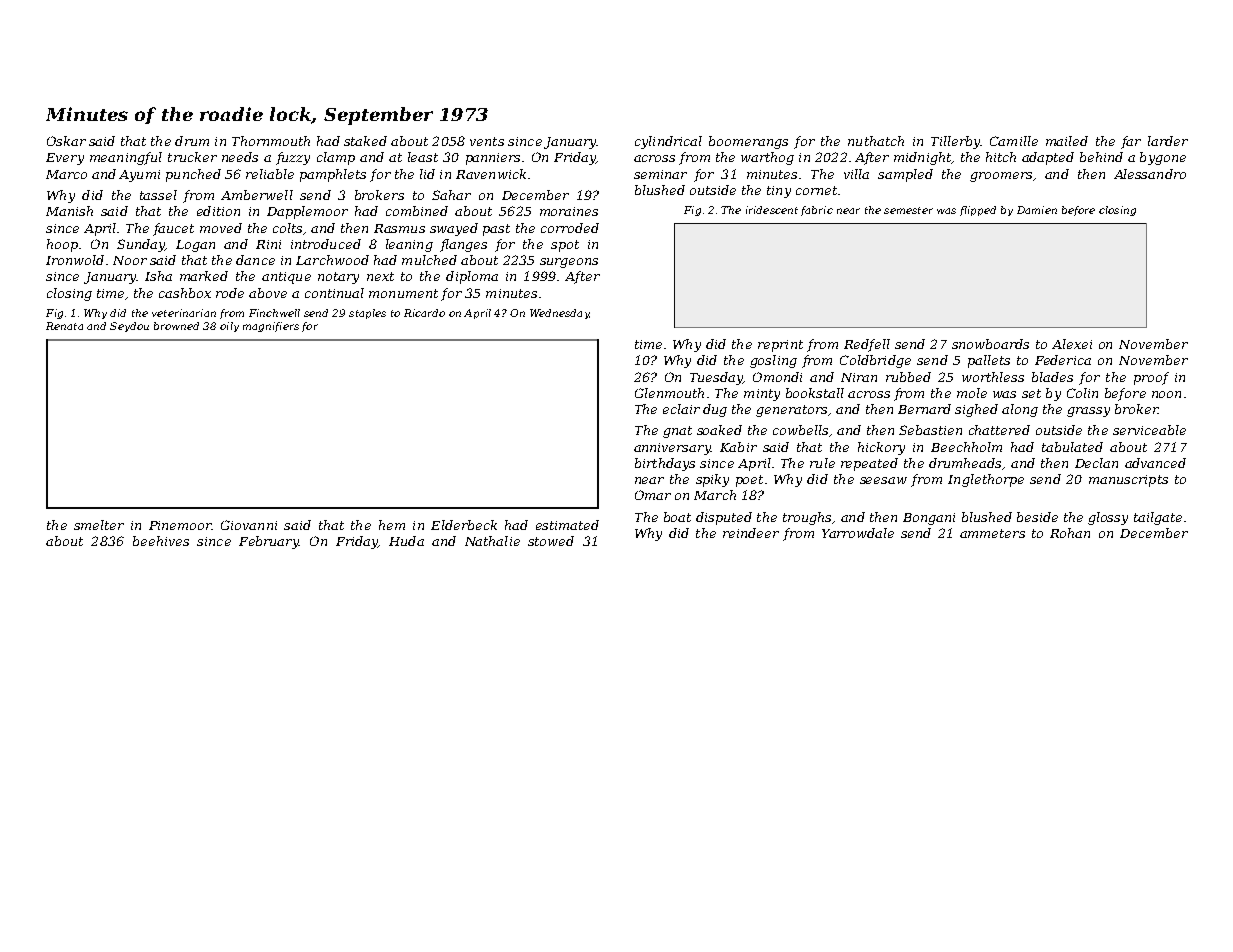 The width and height of the screenshot is (1233, 952). Describe the element at coordinates (748, 142) in the screenshot. I see `boomerangs` at that location.
